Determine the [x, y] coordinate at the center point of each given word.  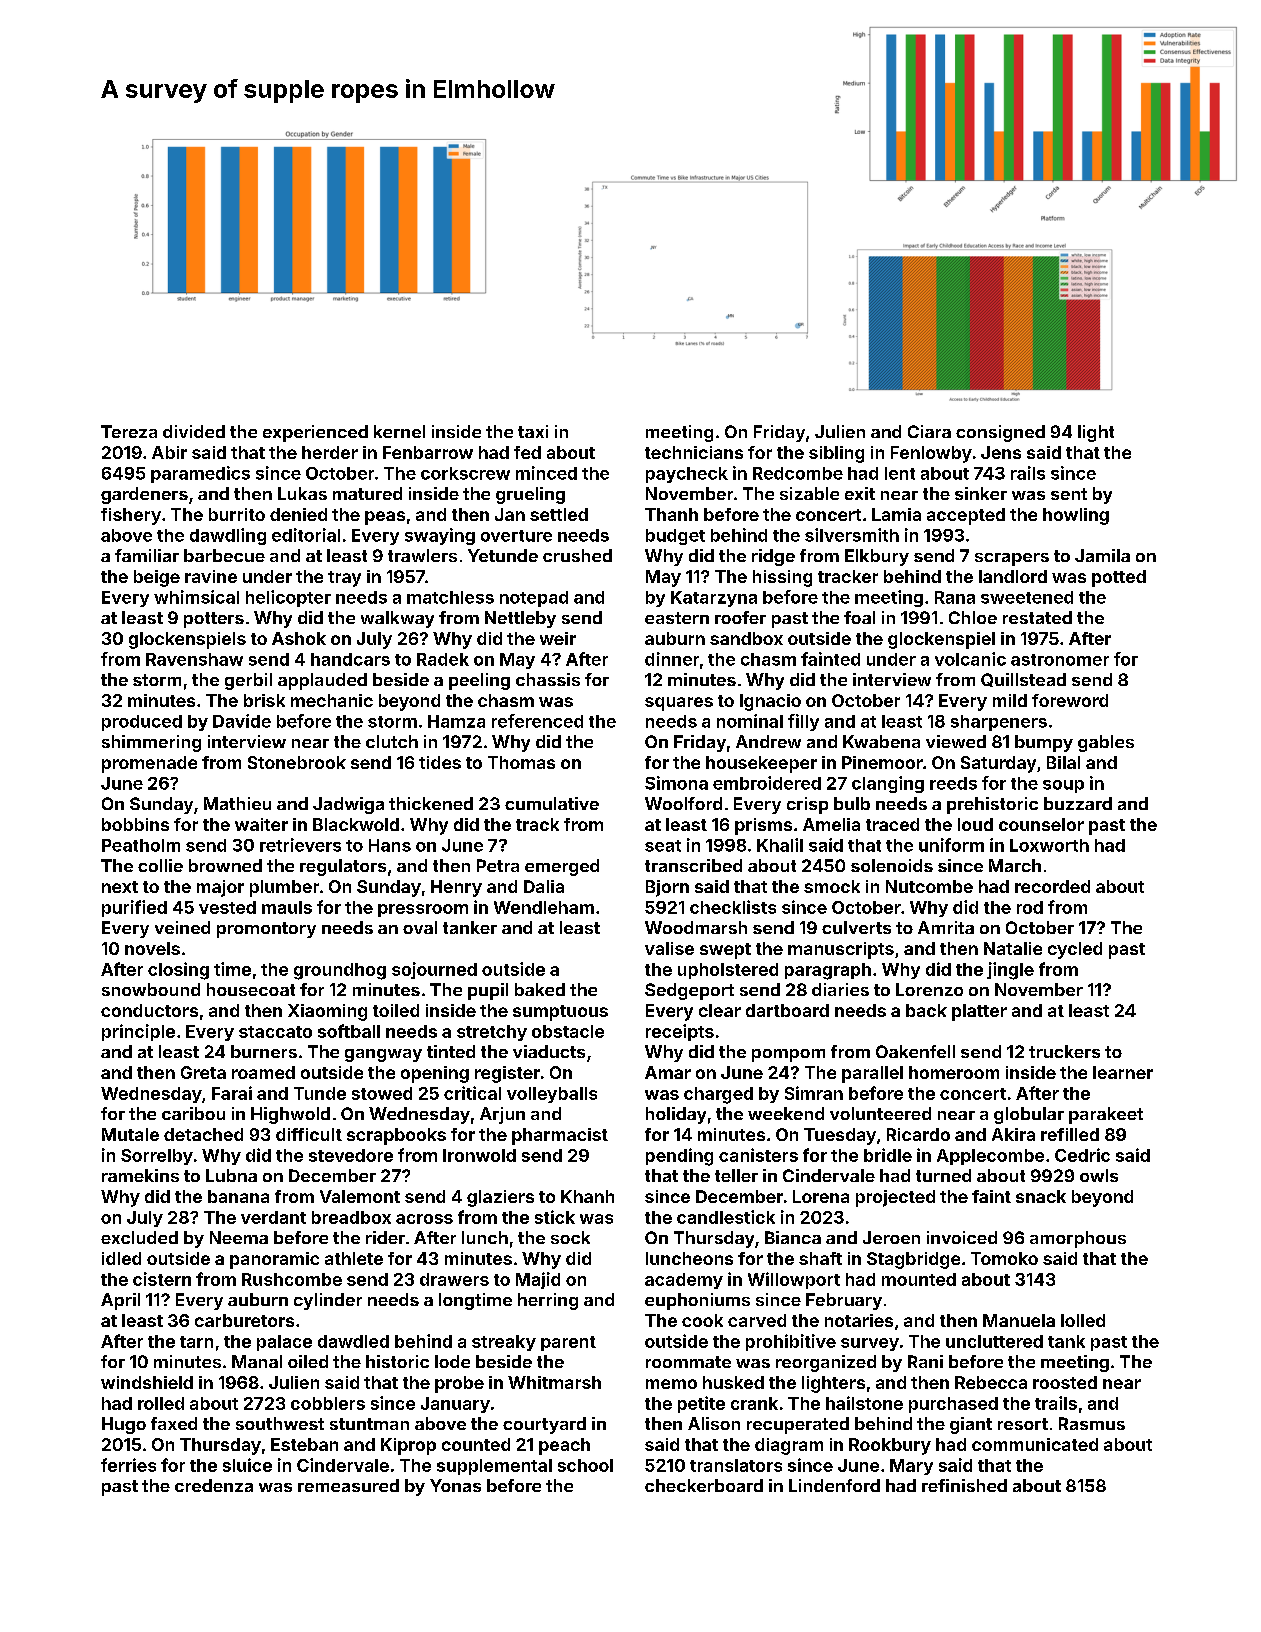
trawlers [422, 555]
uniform [951, 845]
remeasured [348, 1485]
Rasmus [1092, 1423]
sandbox [746, 638]
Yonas [455, 1485]
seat [663, 846]
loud [975, 824]
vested [227, 907]
